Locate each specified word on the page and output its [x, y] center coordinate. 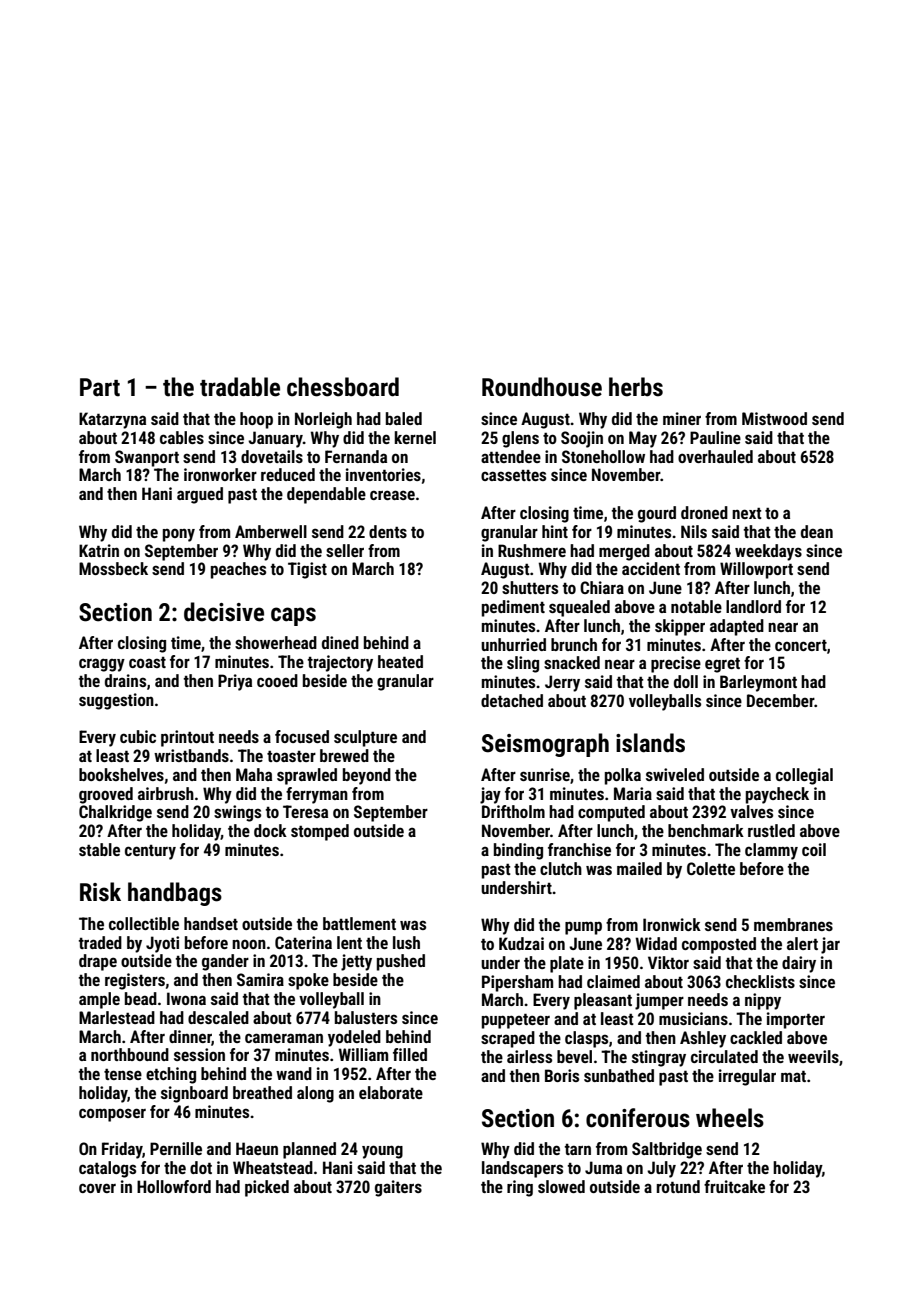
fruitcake [734, 1186]
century [150, 852]
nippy [763, 1001]
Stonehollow [603, 456]
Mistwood [774, 418]
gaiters [398, 1188]
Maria [633, 793]
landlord [753, 606]
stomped [320, 832]
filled [410, 1054]
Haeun [257, 1148]
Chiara [602, 587]
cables [182, 437]
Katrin [99, 550]
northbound [130, 1054]
